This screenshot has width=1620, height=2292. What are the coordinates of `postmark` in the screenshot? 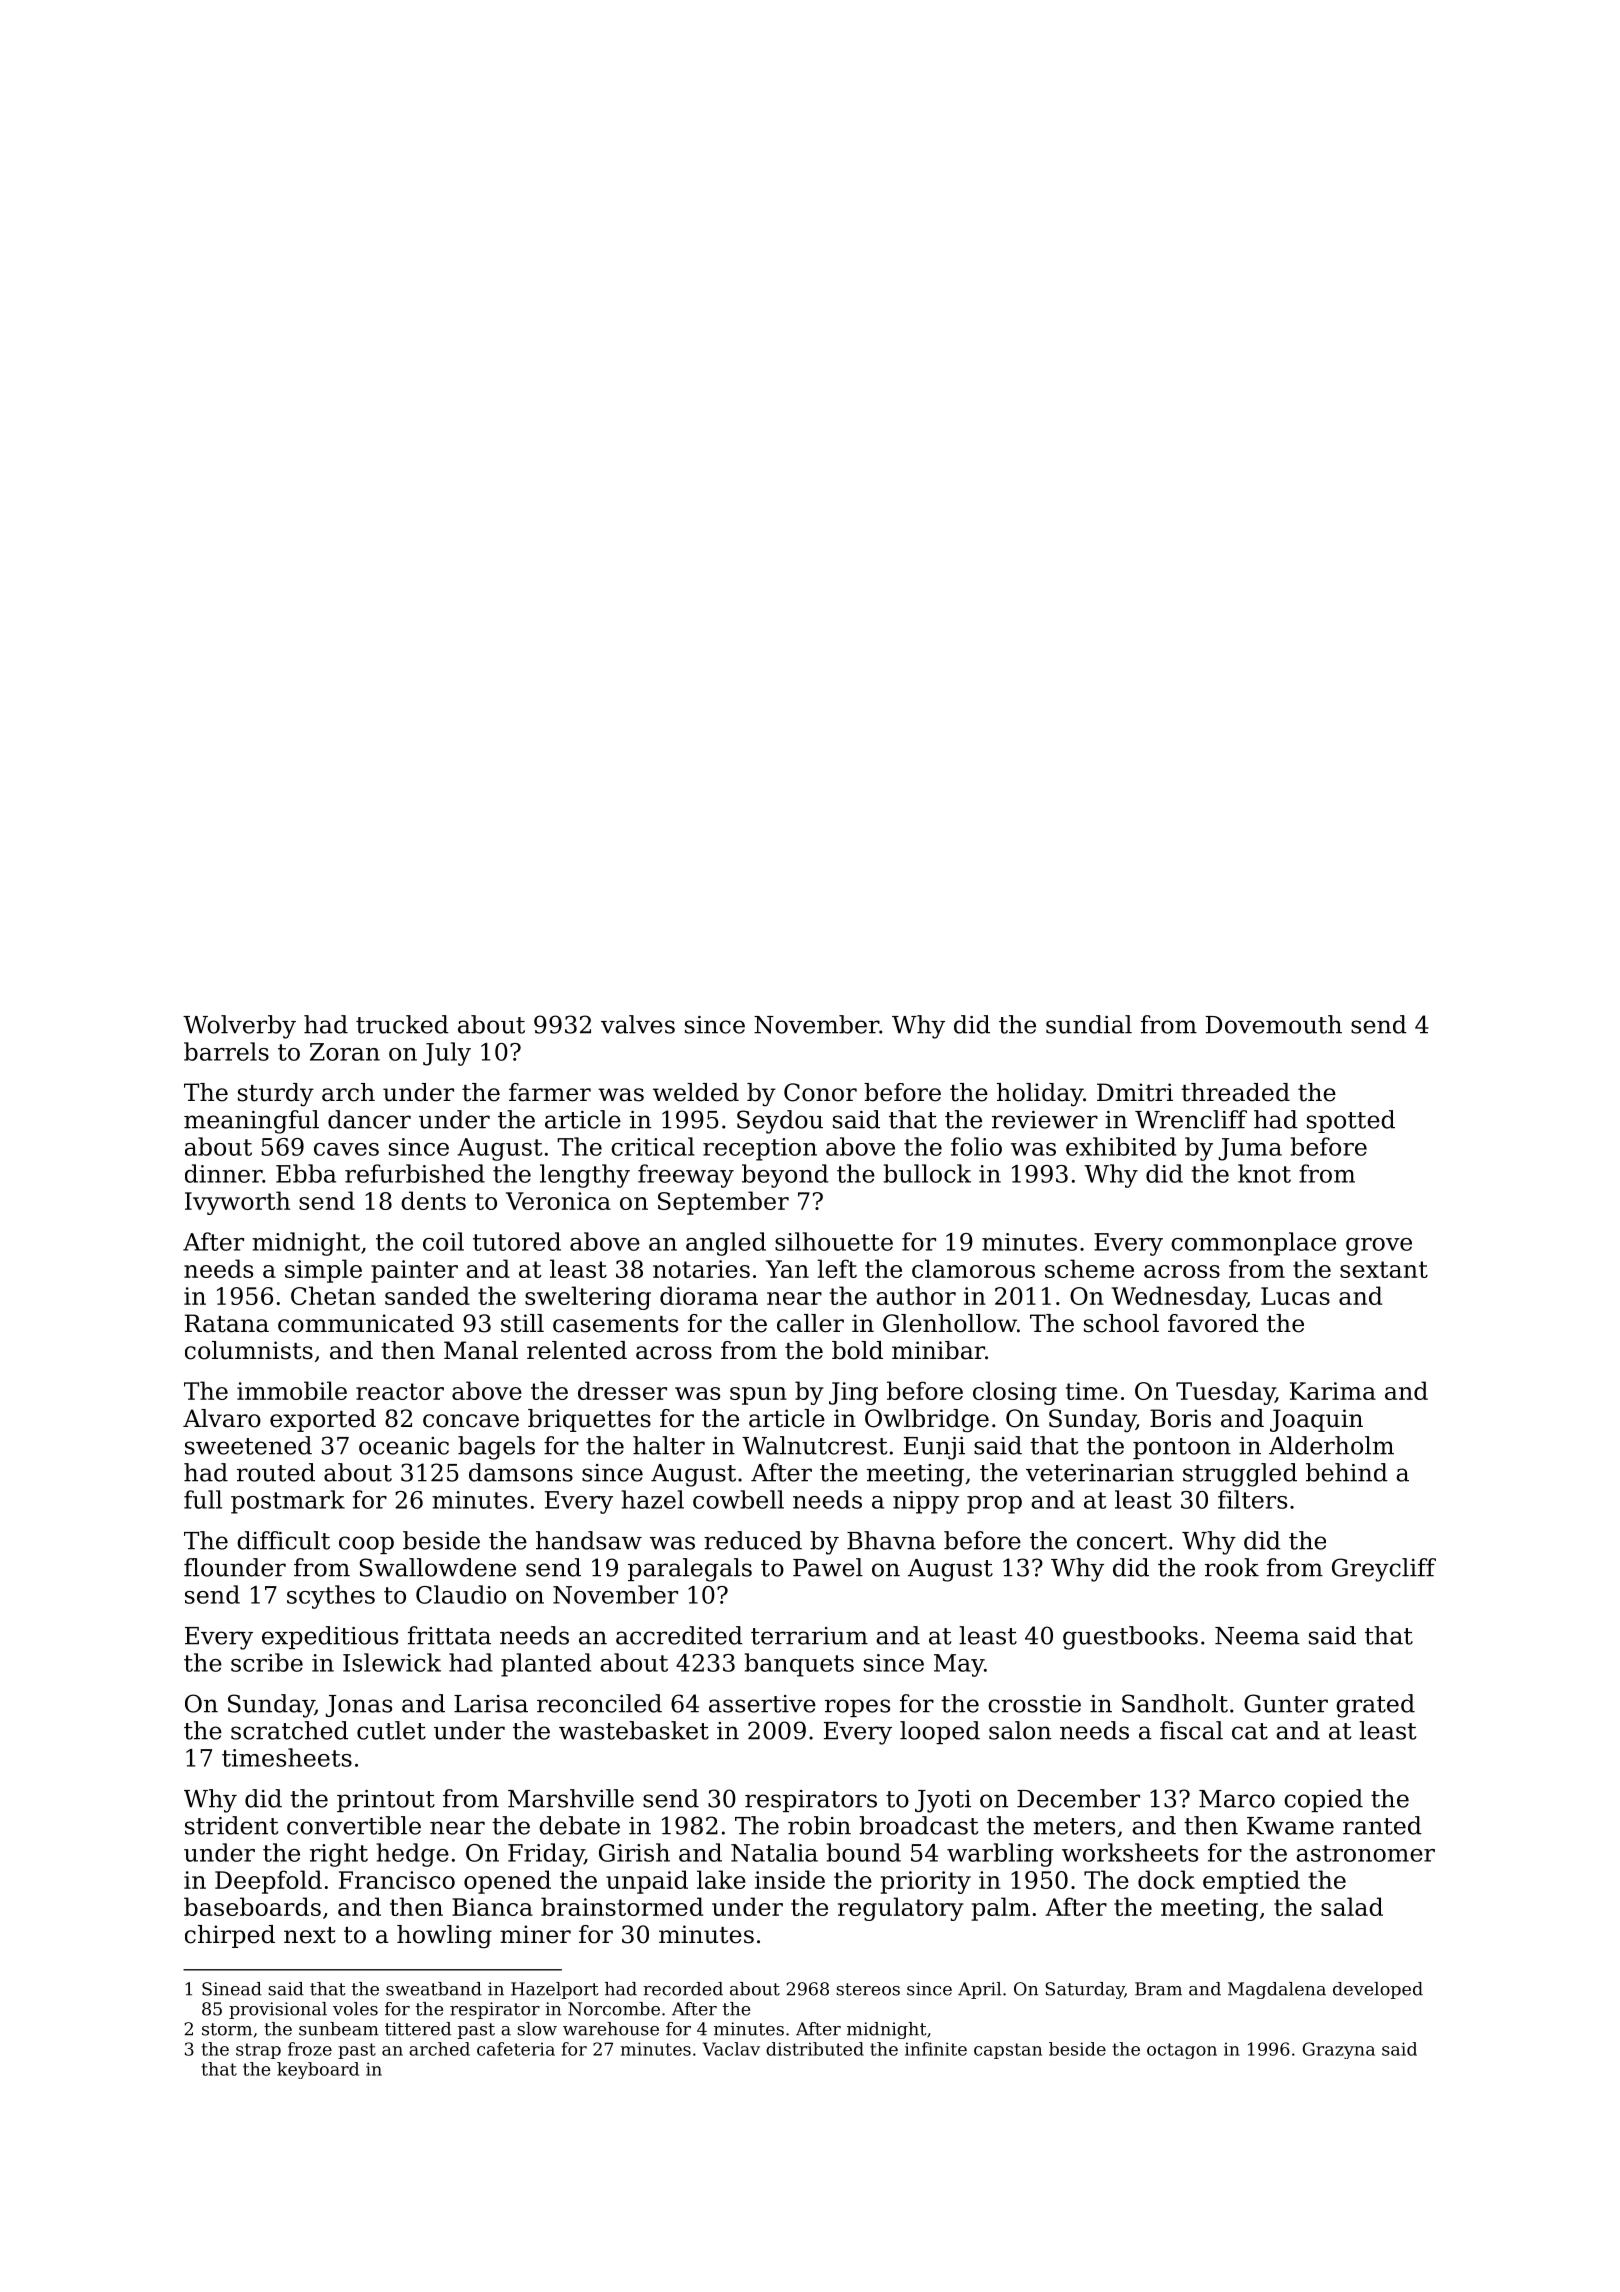 It's located at (288, 1502).
